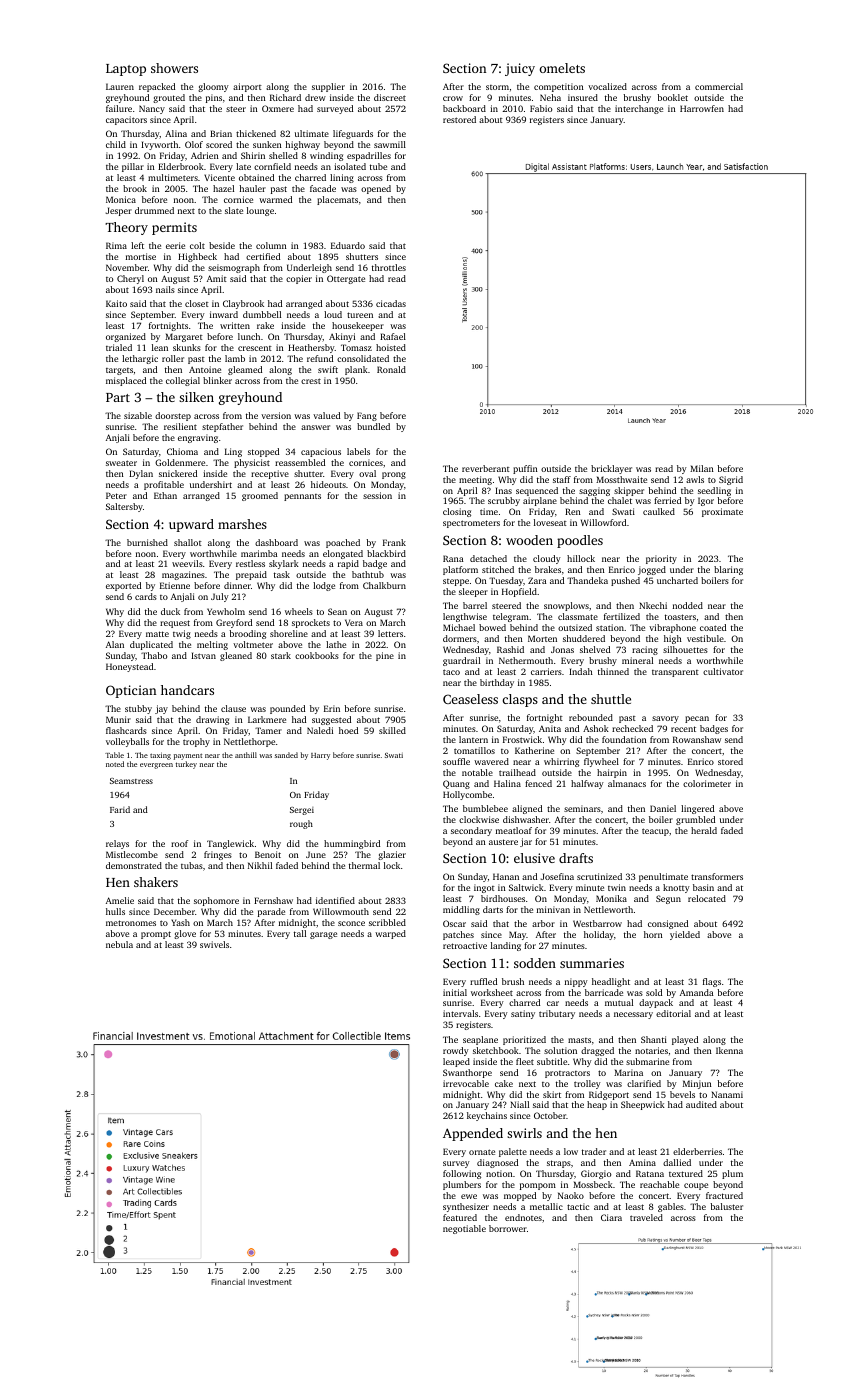 This screenshot has width=849, height=1400. I want to click on pillar, so click(133, 167).
